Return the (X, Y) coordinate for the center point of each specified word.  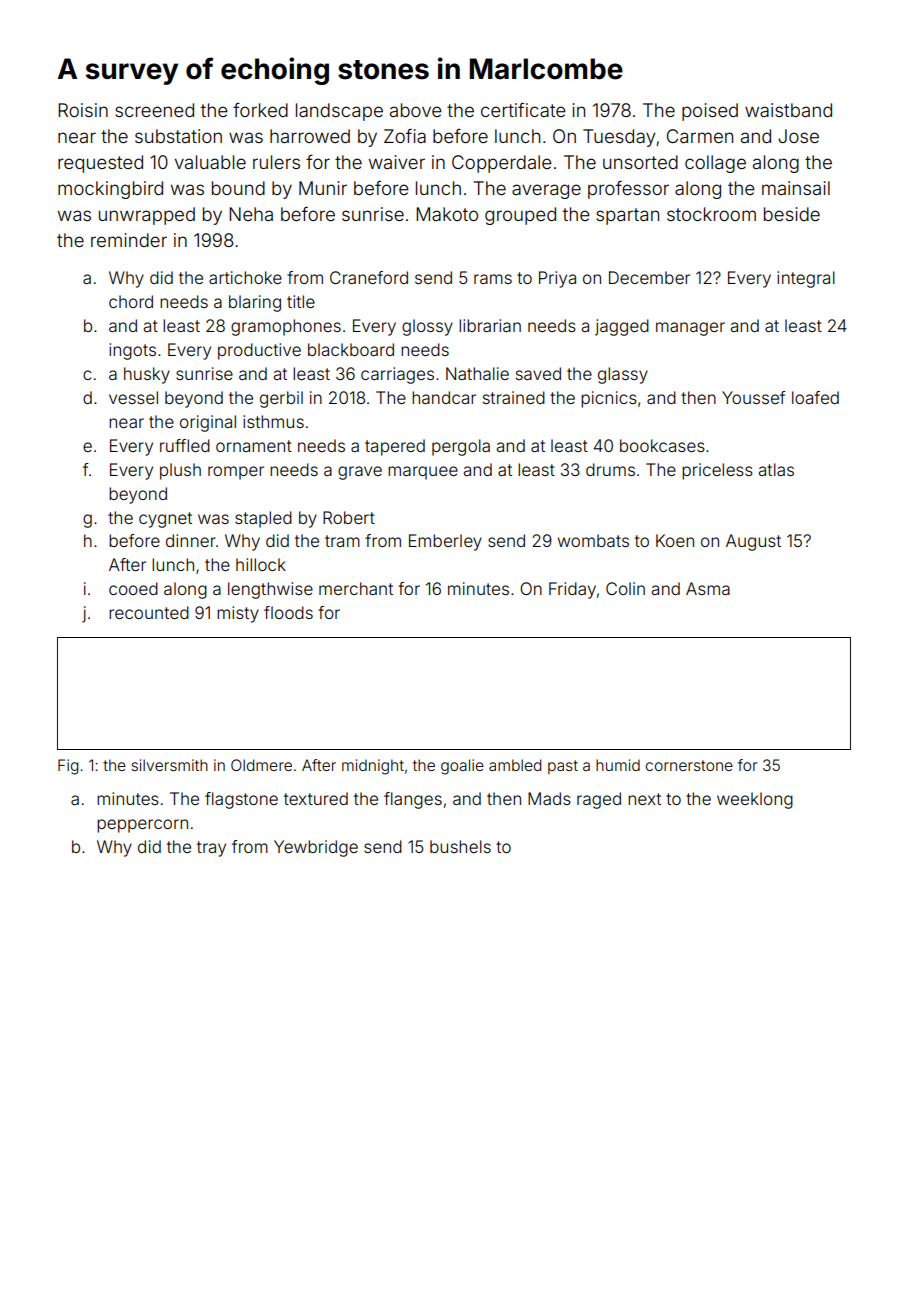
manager (690, 329)
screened (154, 110)
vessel (133, 397)
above (416, 110)
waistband (788, 110)
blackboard (351, 349)
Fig (68, 767)
